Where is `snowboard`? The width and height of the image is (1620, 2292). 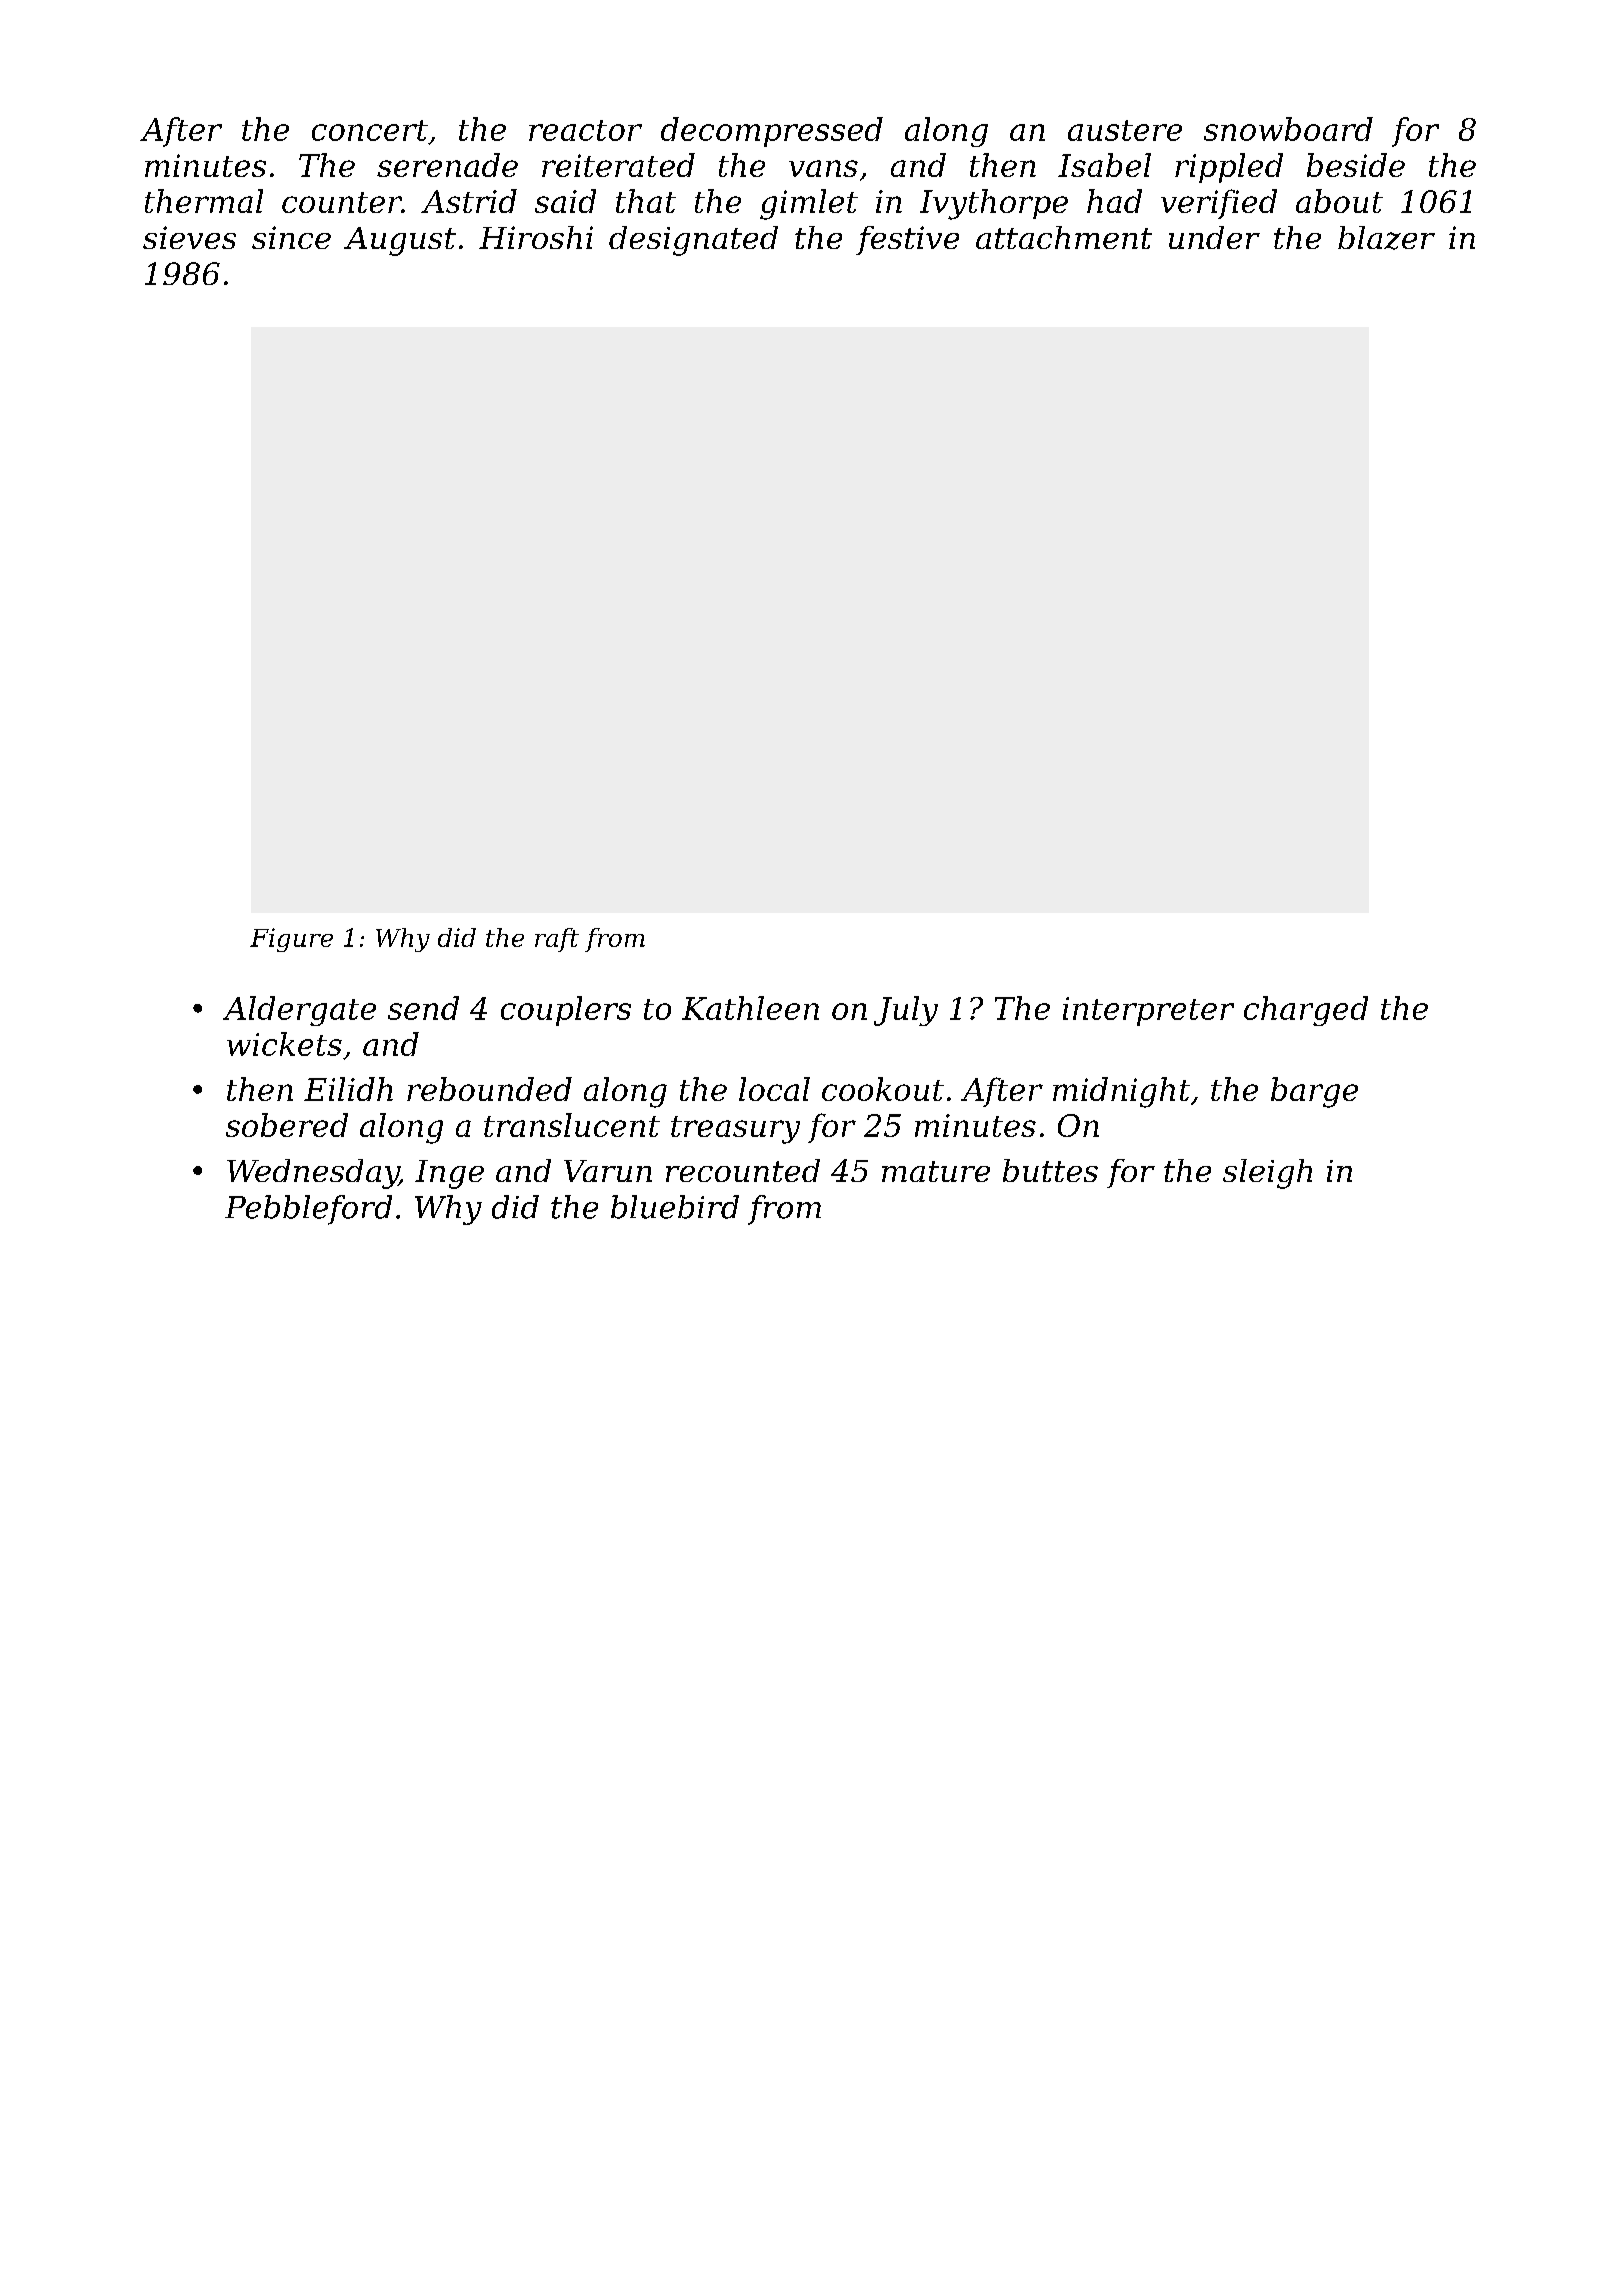 snowboard is located at coordinates (1288, 129).
